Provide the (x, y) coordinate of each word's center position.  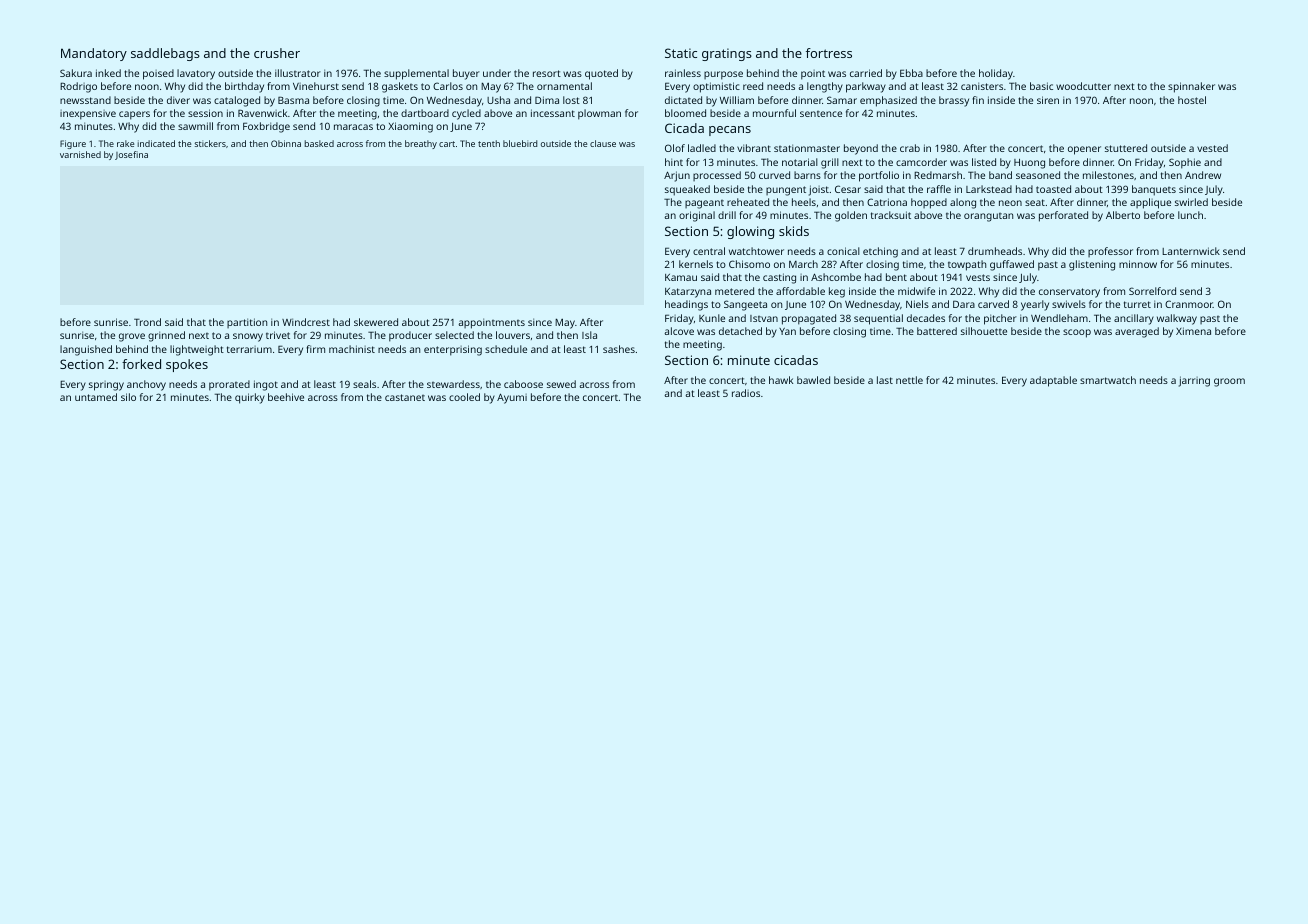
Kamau (681, 277)
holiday (996, 74)
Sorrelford (1152, 291)
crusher (277, 53)
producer (410, 336)
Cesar (848, 189)
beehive (286, 397)
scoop (1077, 333)
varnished (80, 154)
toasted (1053, 189)
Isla (589, 335)
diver (178, 100)
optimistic (716, 87)
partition (247, 323)
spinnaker (1191, 87)
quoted (601, 74)
